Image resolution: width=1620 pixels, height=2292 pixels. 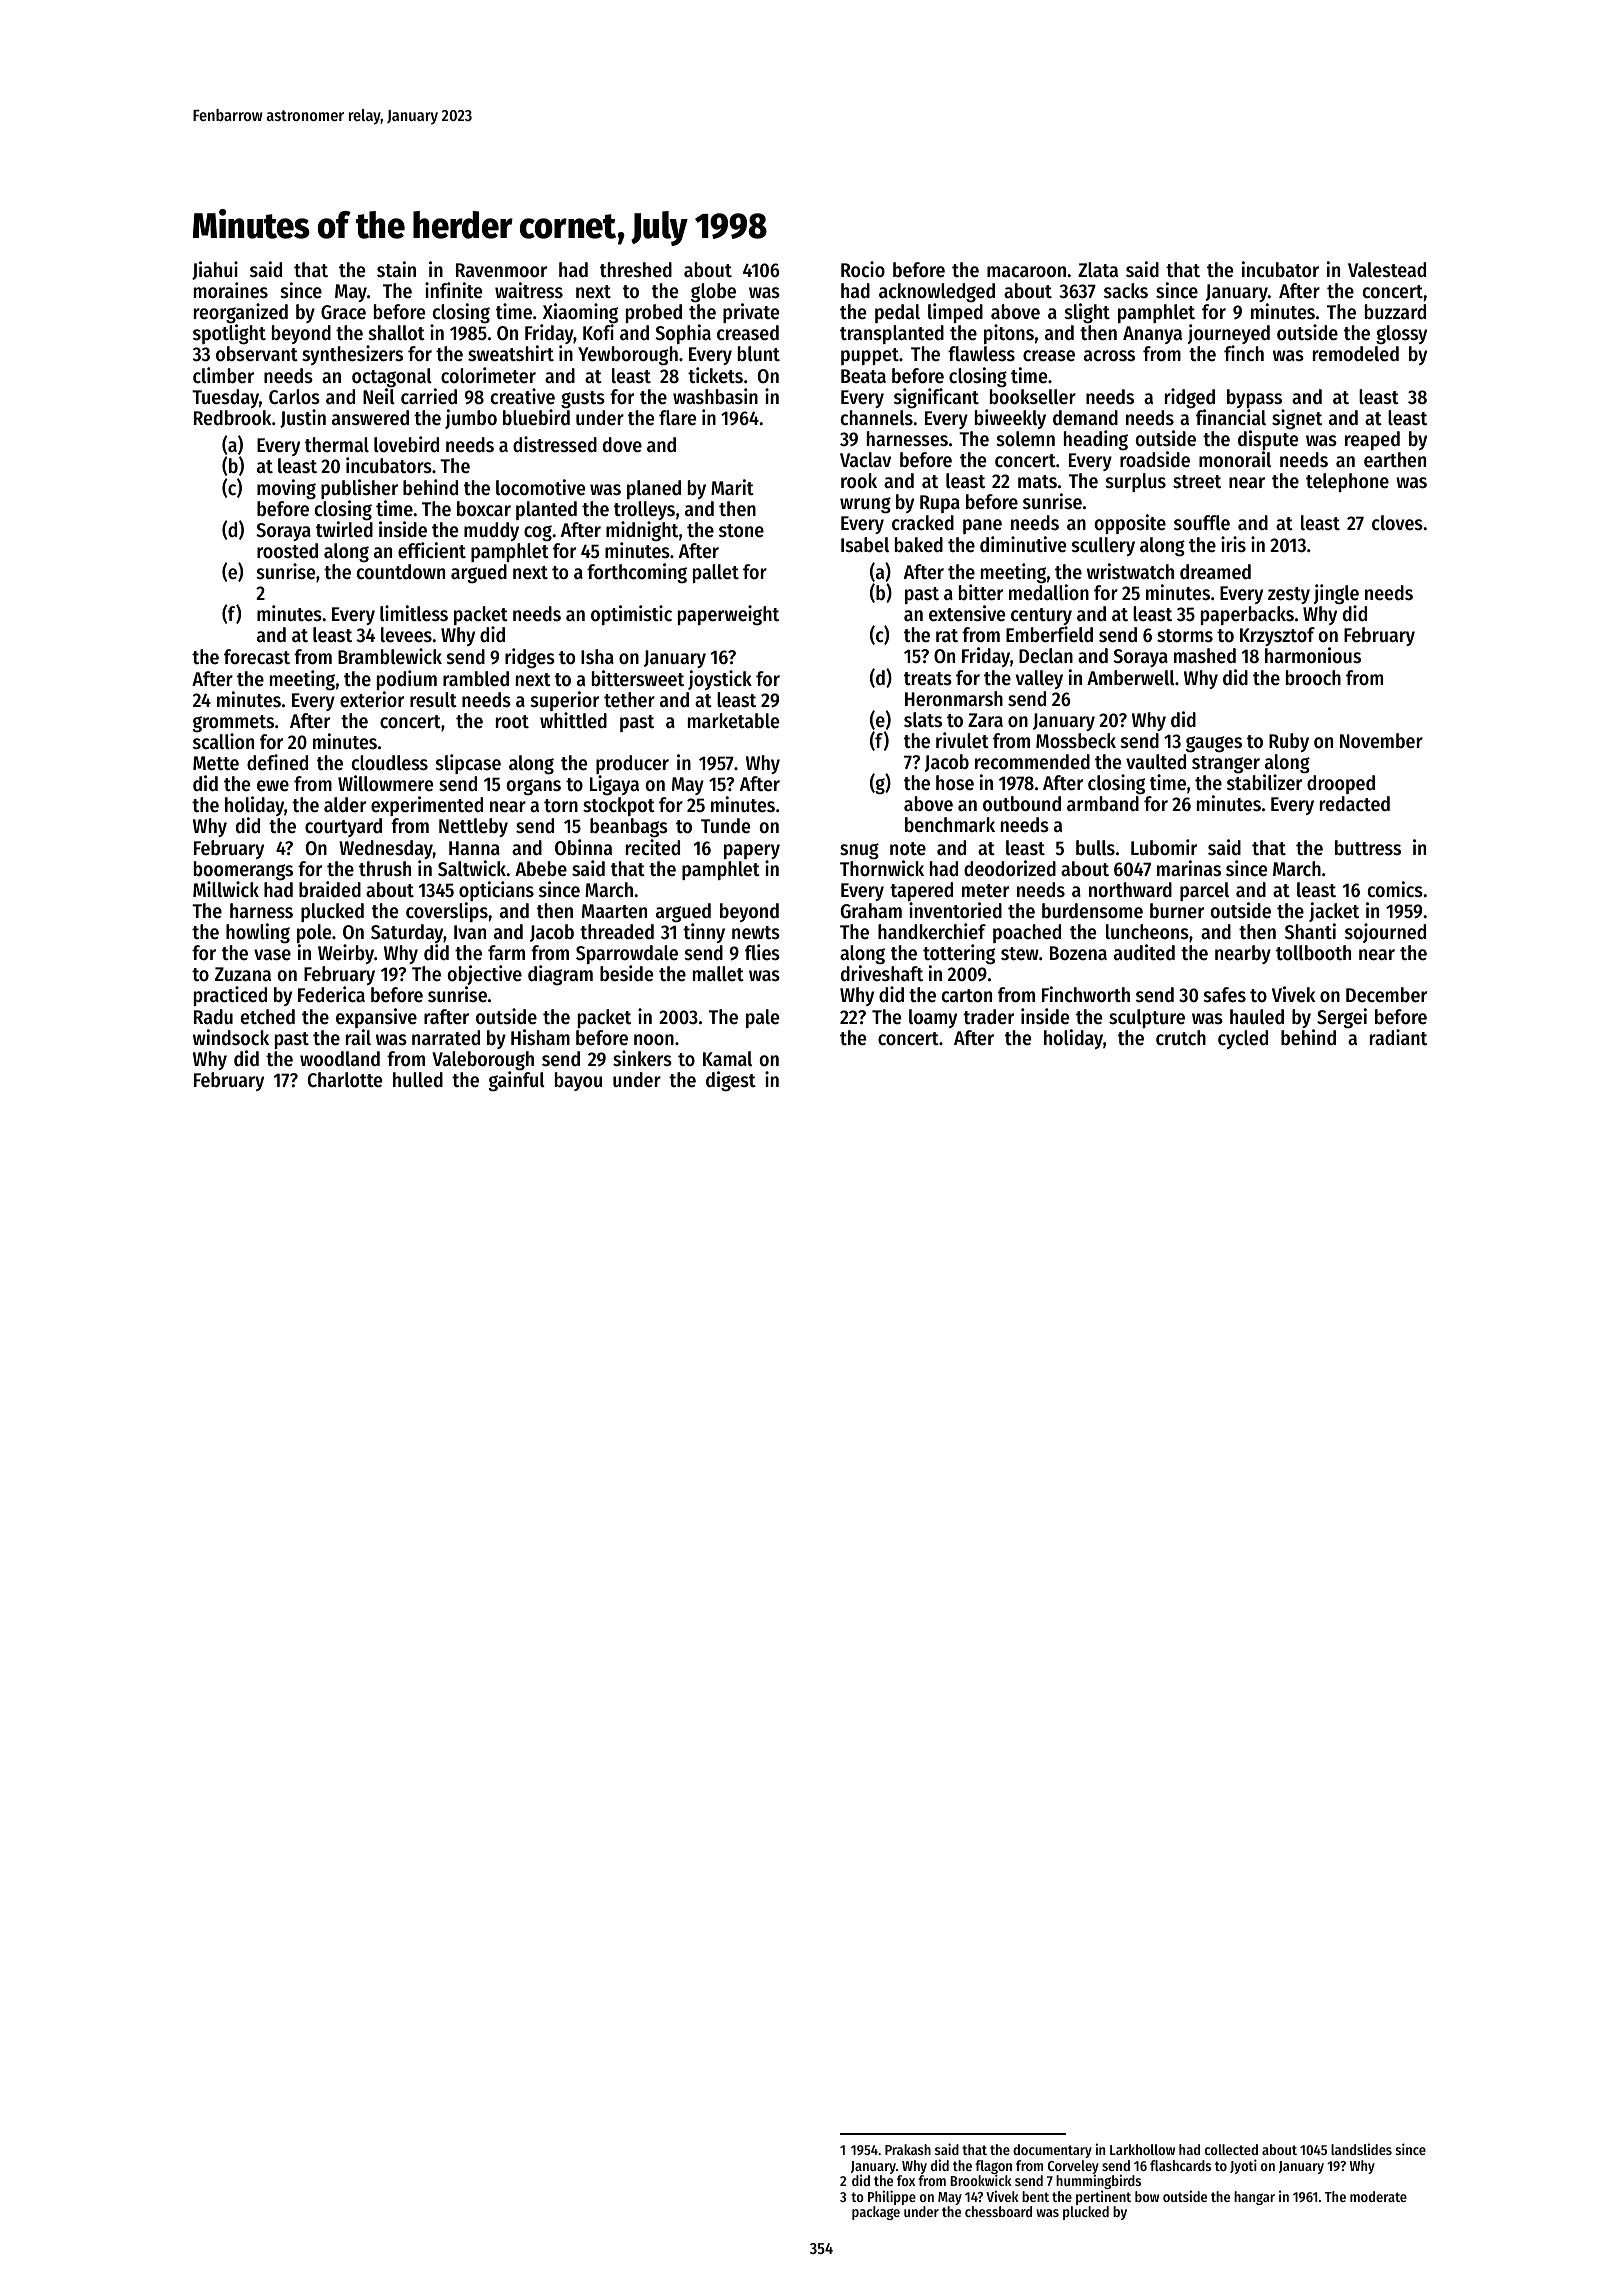 I want to click on radiant, so click(x=1398, y=1037).
